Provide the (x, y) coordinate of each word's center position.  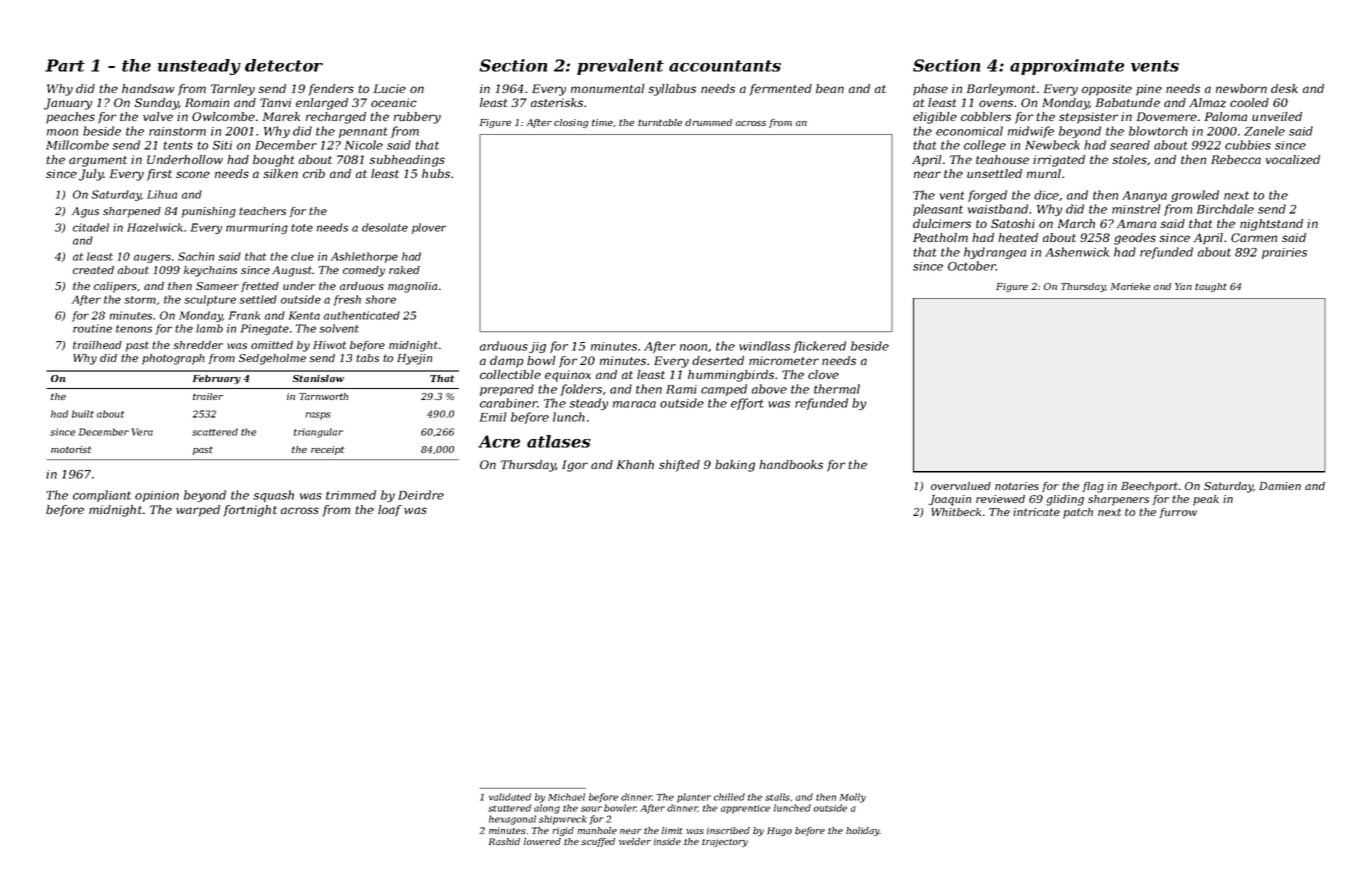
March (1076, 223)
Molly (853, 798)
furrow (1178, 513)
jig (537, 347)
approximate (1067, 67)
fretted (260, 287)
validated (510, 797)
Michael (566, 797)
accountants (725, 66)
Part (65, 65)
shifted (679, 466)
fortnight (250, 511)
